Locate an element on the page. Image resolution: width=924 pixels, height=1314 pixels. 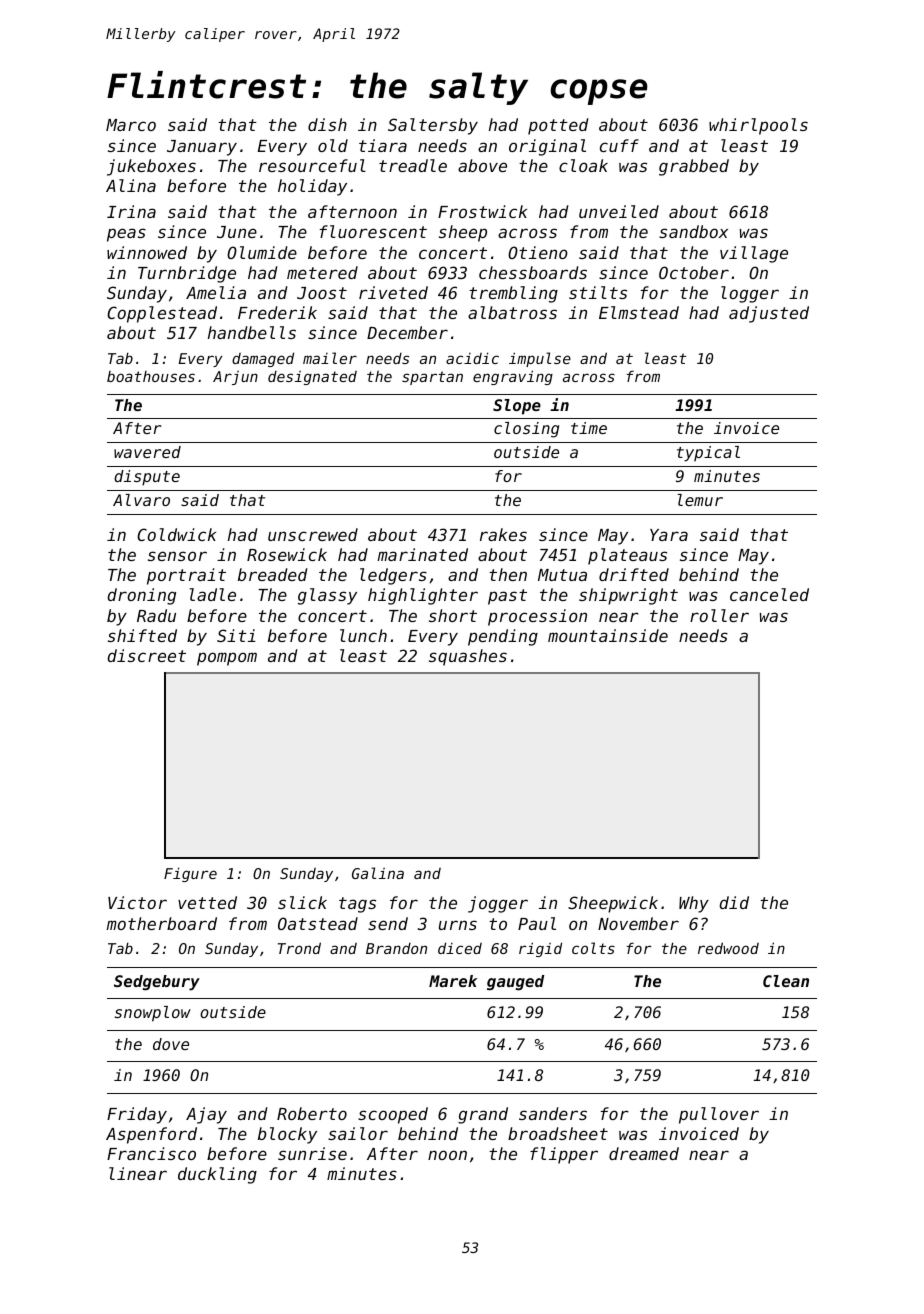
impulse is located at coordinates (540, 359).
